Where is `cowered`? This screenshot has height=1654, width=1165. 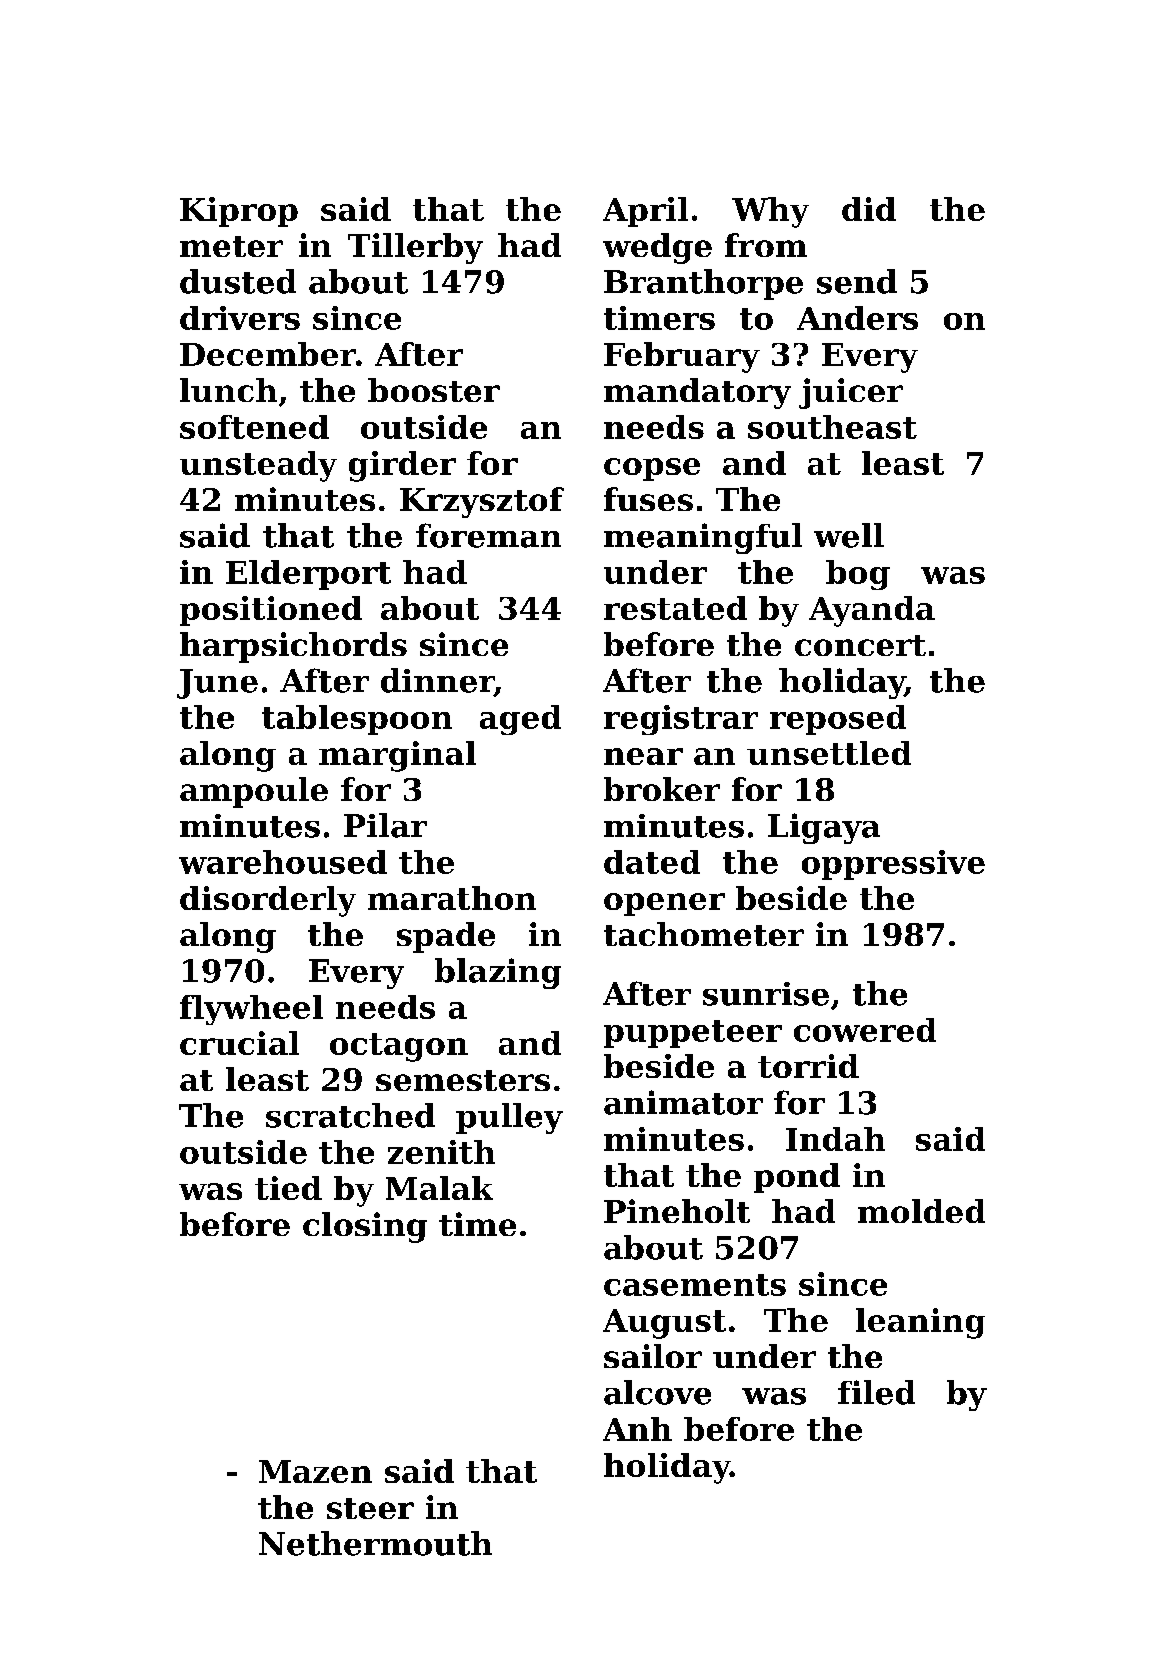
cowered is located at coordinates (865, 1030).
